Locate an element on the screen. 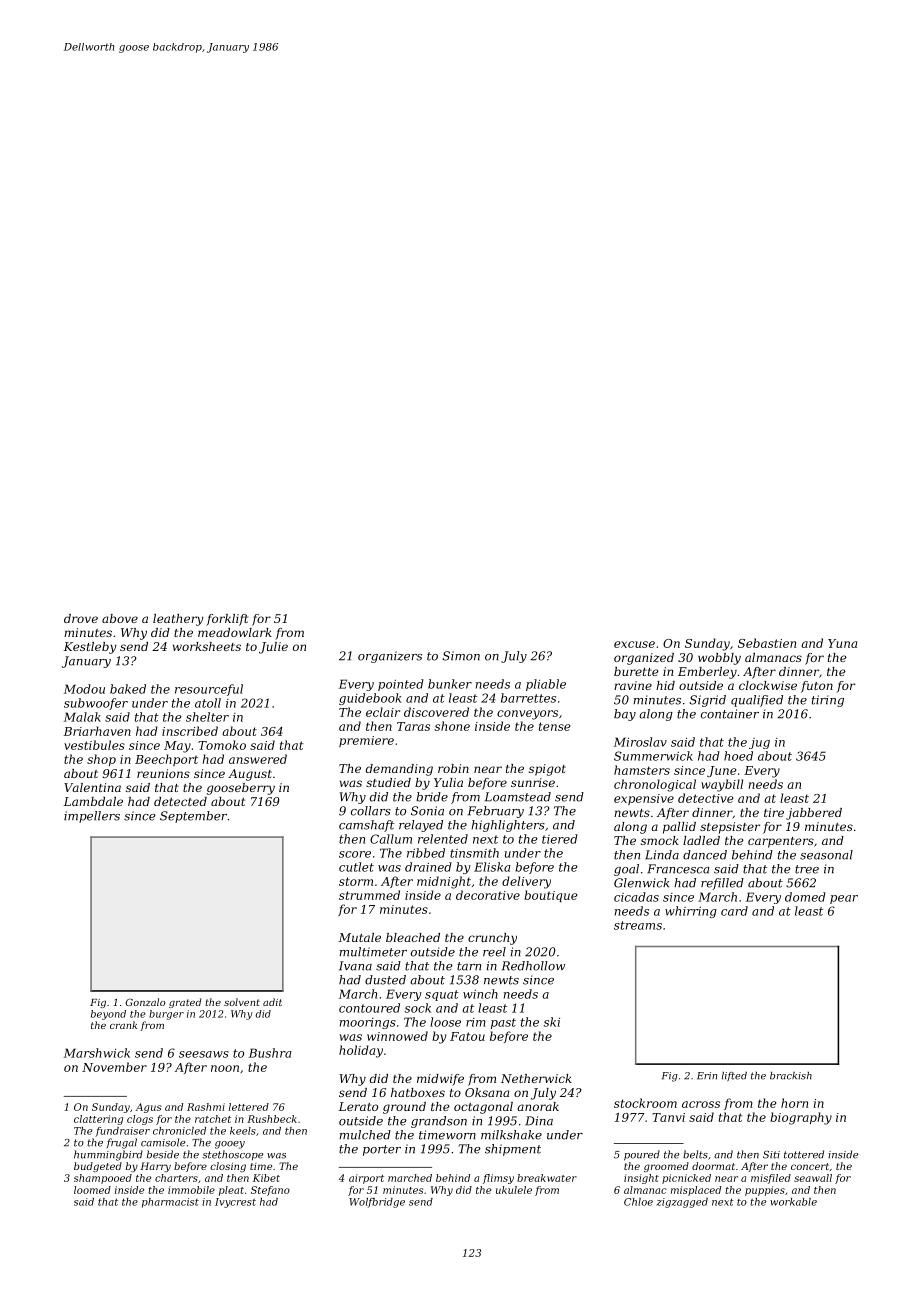 This screenshot has height=1308, width=924. above is located at coordinates (120, 618).
